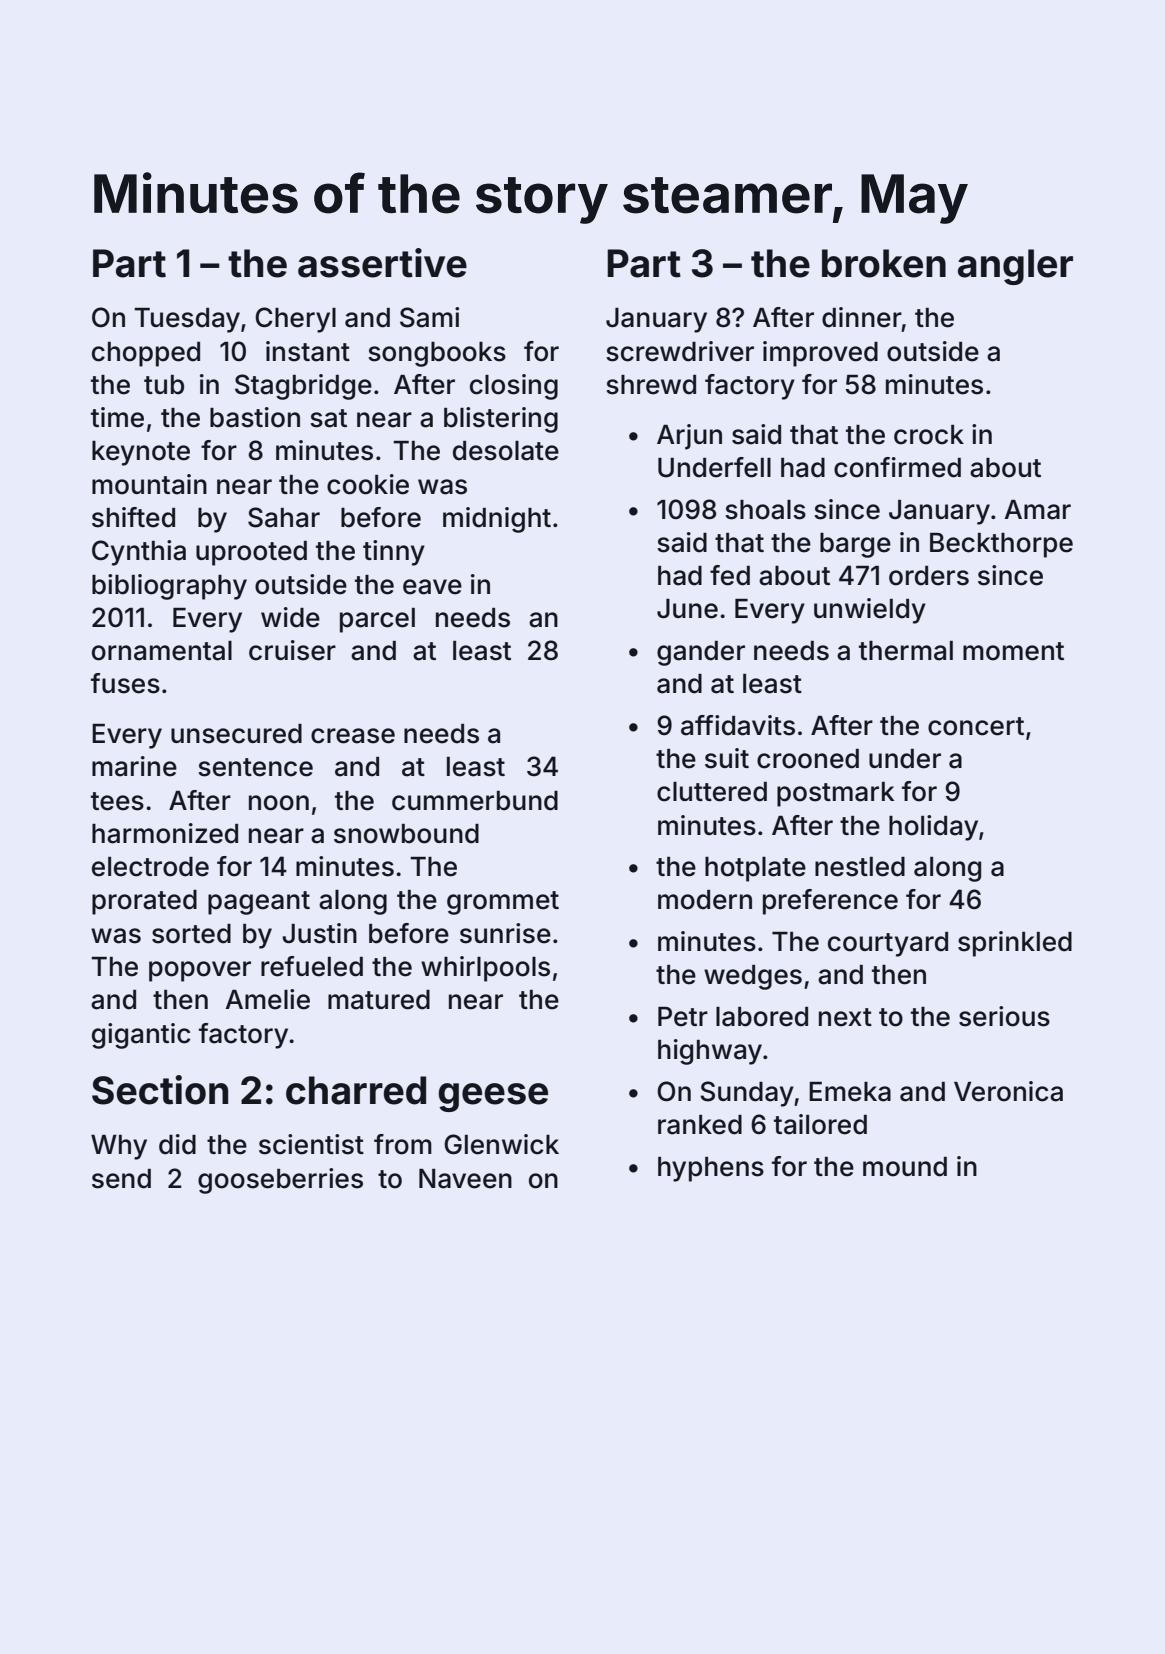 The width and height of the document is (1165, 1654). What do you see at coordinates (379, 1000) in the document?
I see `matured` at bounding box center [379, 1000].
